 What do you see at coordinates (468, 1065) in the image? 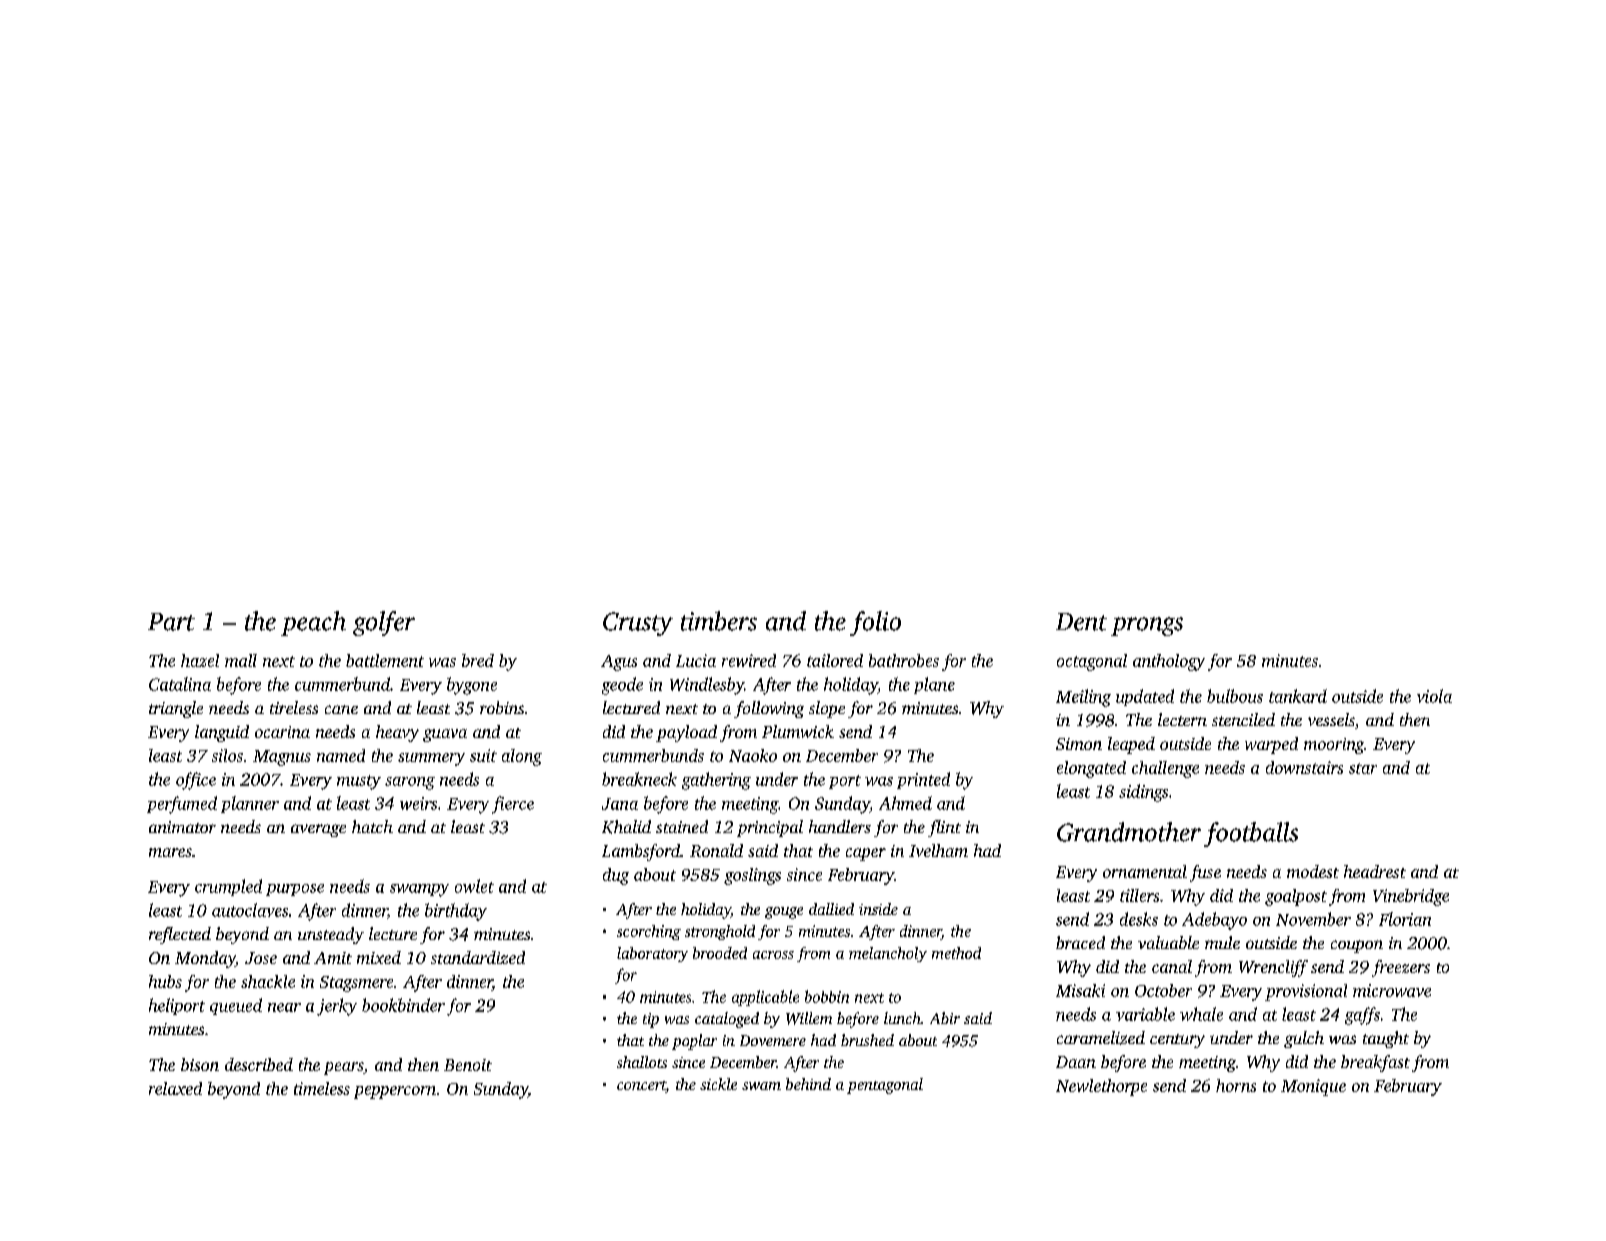
I see `Benoit` at bounding box center [468, 1065].
